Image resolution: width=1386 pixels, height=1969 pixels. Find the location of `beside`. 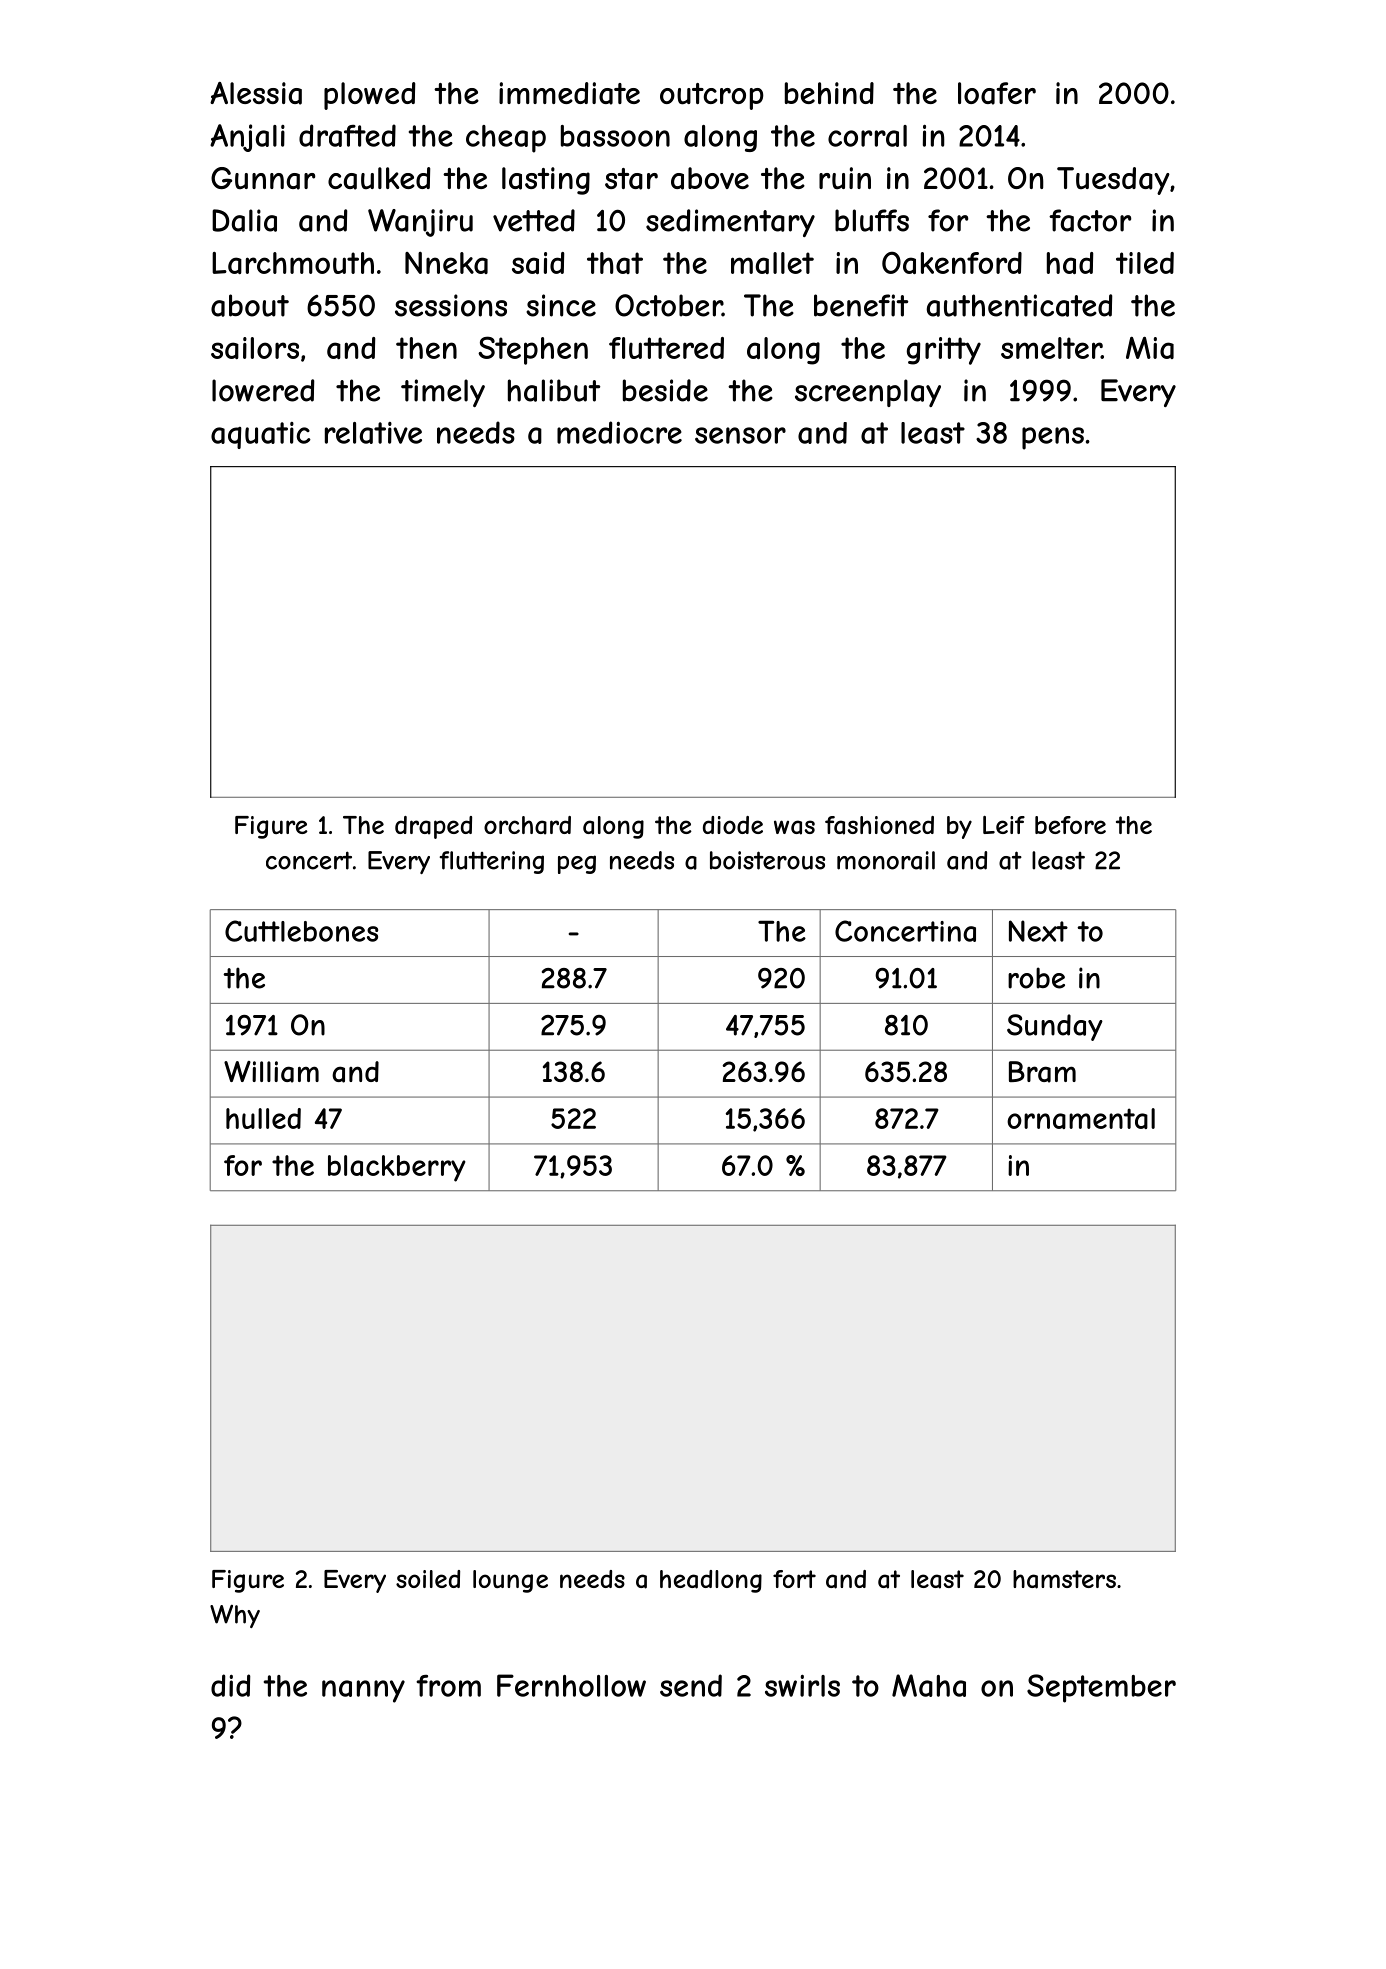

beside is located at coordinates (665, 390).
